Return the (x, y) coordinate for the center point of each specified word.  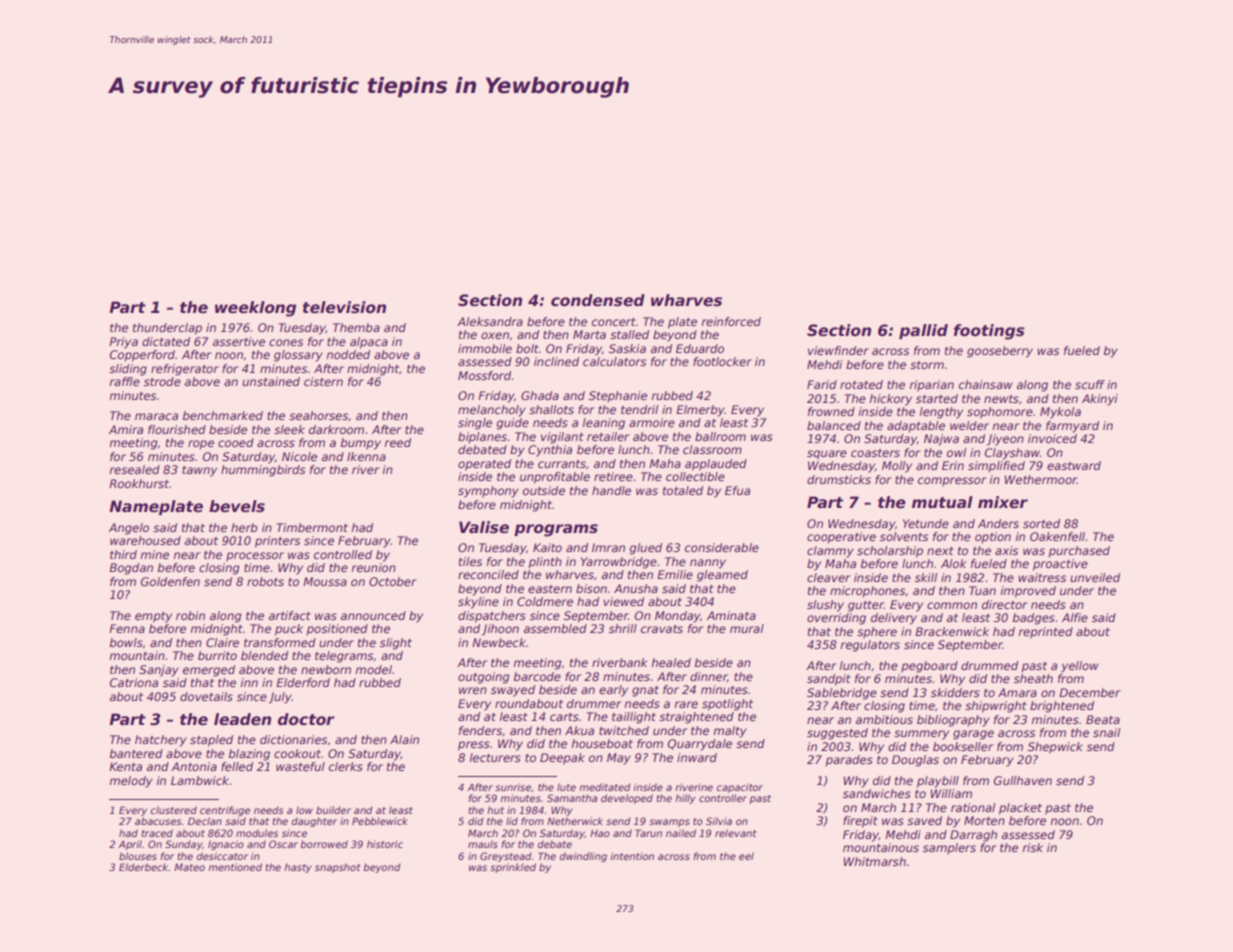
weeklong (255, 309)
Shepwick (1055, 748)
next (940, 551)
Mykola (1060, 413)
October (393, 581)
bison (591, 588)
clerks (346, 766)
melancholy (492, 411)
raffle (125, 381)
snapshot (338, 868)
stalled (629, 334)
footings (989, 332)
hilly (685, 799)
